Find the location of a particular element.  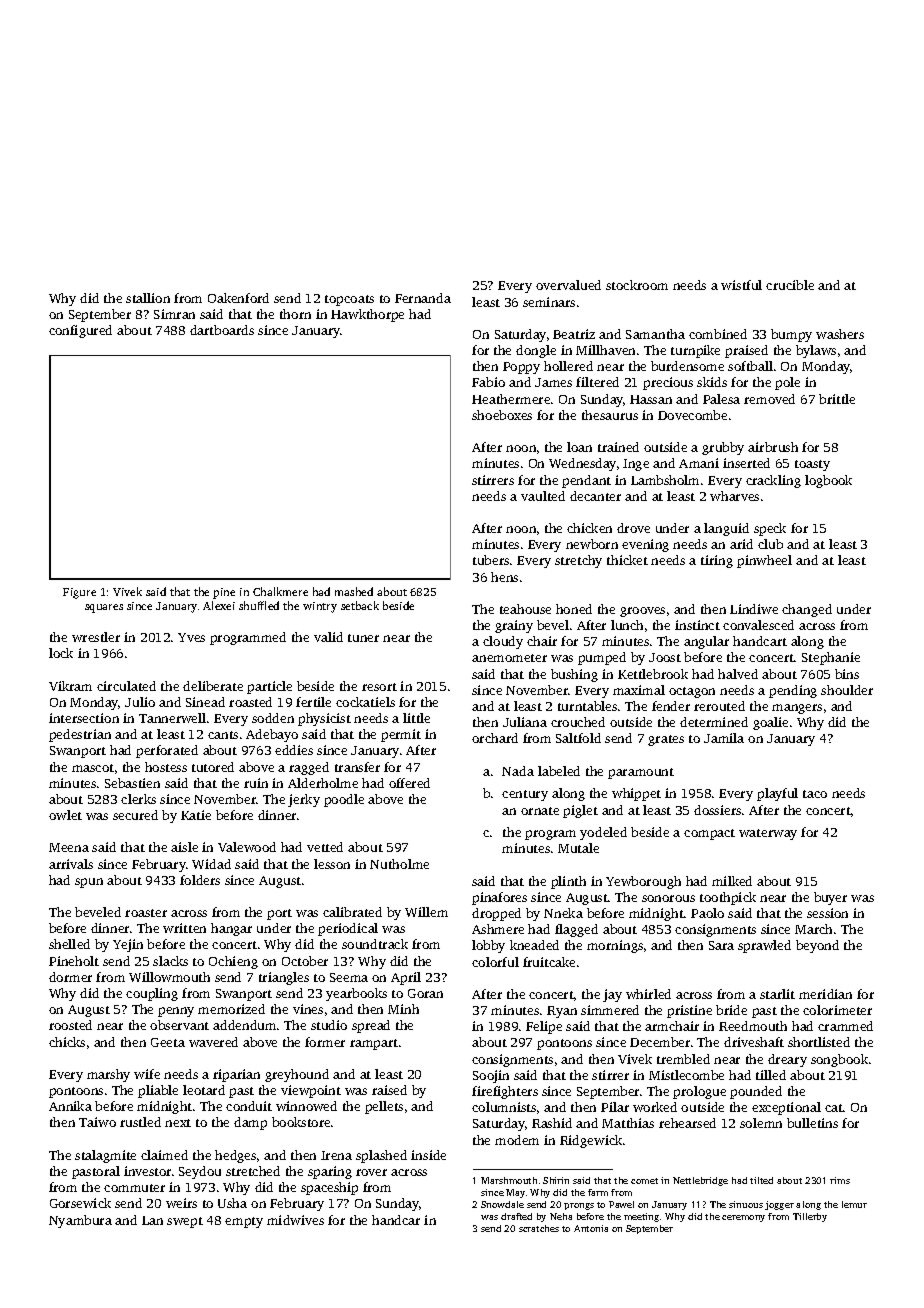

overvalued is located at coordinates (568, 285).
